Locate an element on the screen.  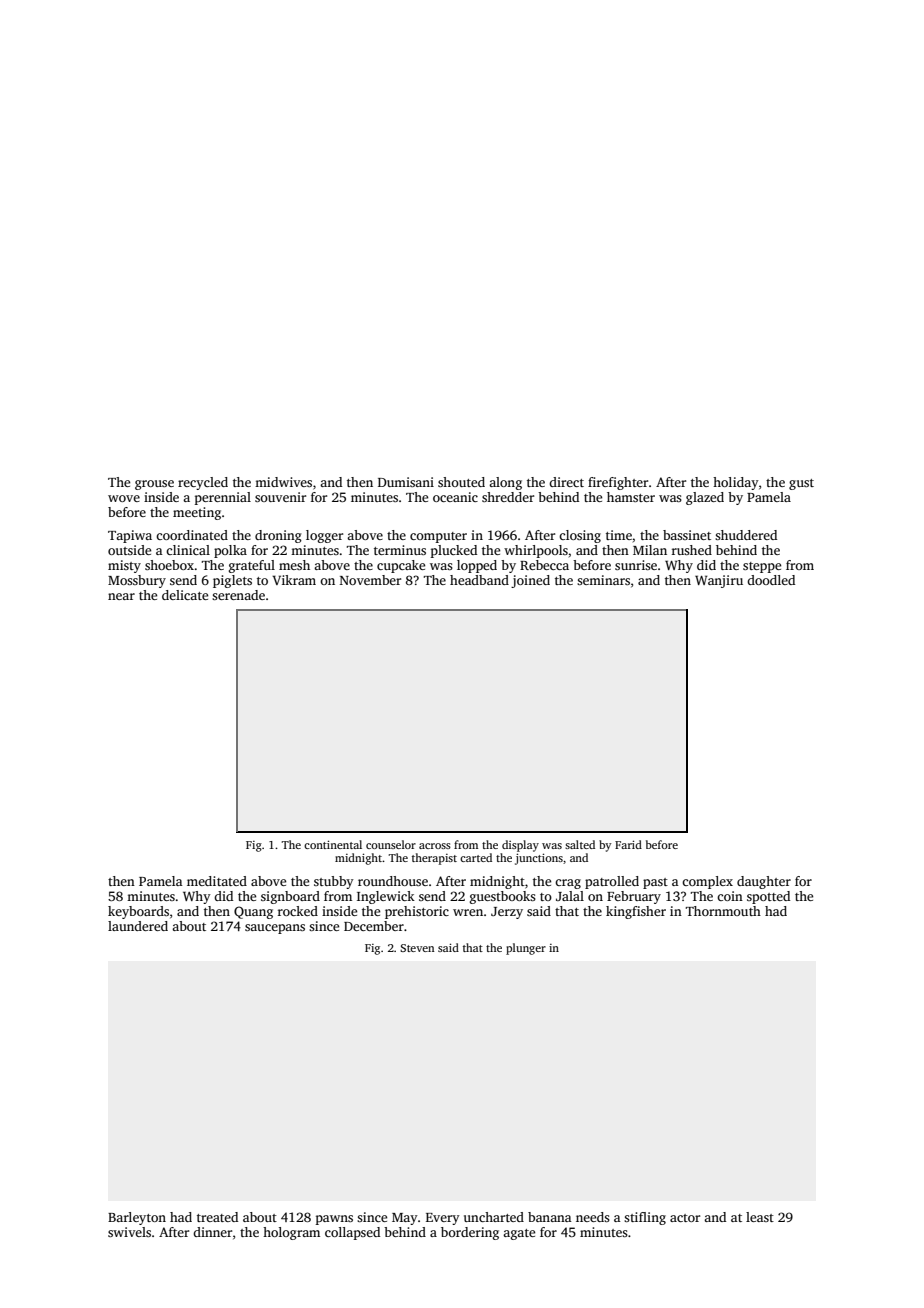
holiday is located at coordinates (736, 483).
